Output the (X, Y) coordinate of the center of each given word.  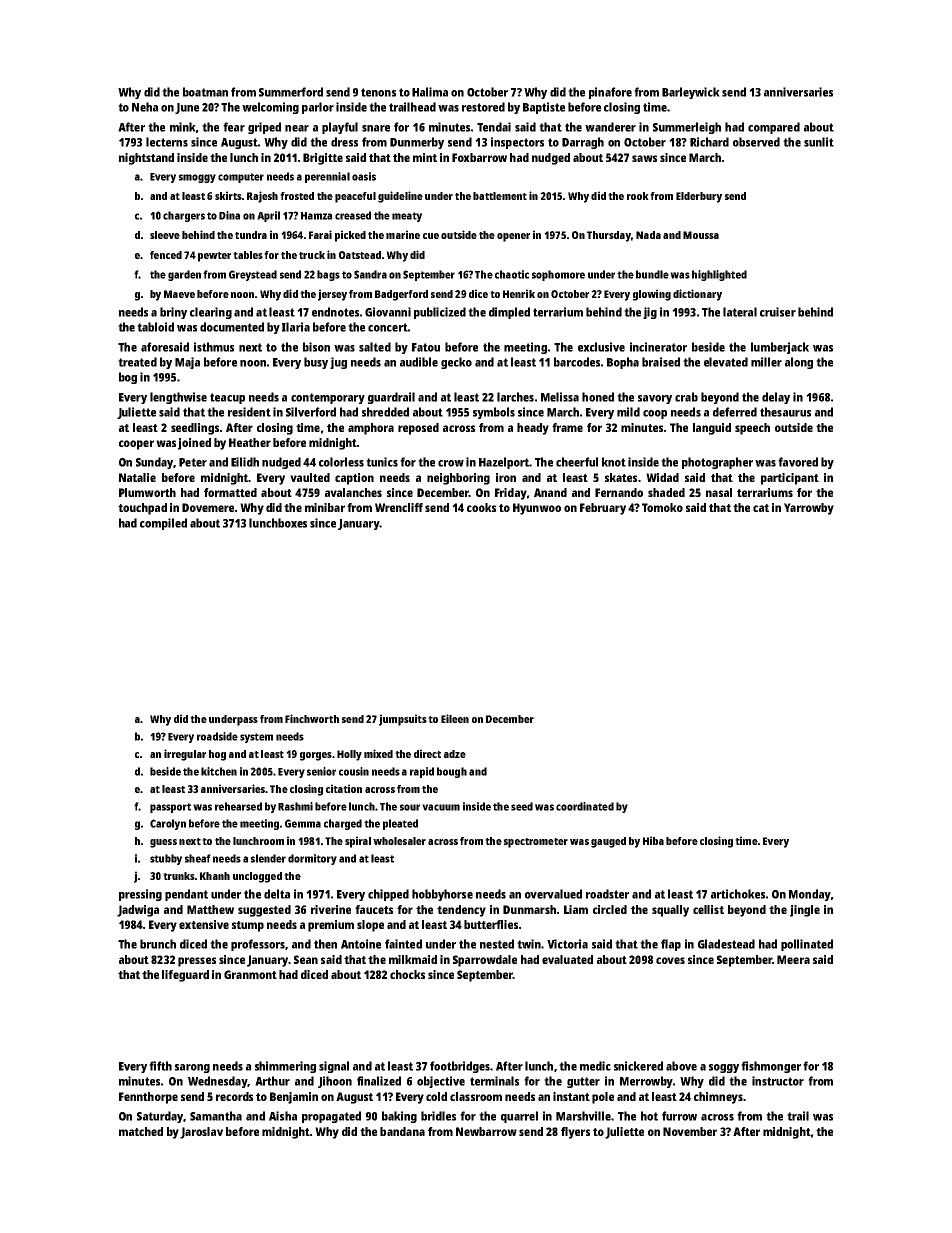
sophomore (558, 275)
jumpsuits (403, 720)
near (297, 128)
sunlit (819, 142)
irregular (185, 755)
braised (661, 362)
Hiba (653, 840)
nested (497, 944)
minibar (325, 507)
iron (506, 477)
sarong (192, 1068)
